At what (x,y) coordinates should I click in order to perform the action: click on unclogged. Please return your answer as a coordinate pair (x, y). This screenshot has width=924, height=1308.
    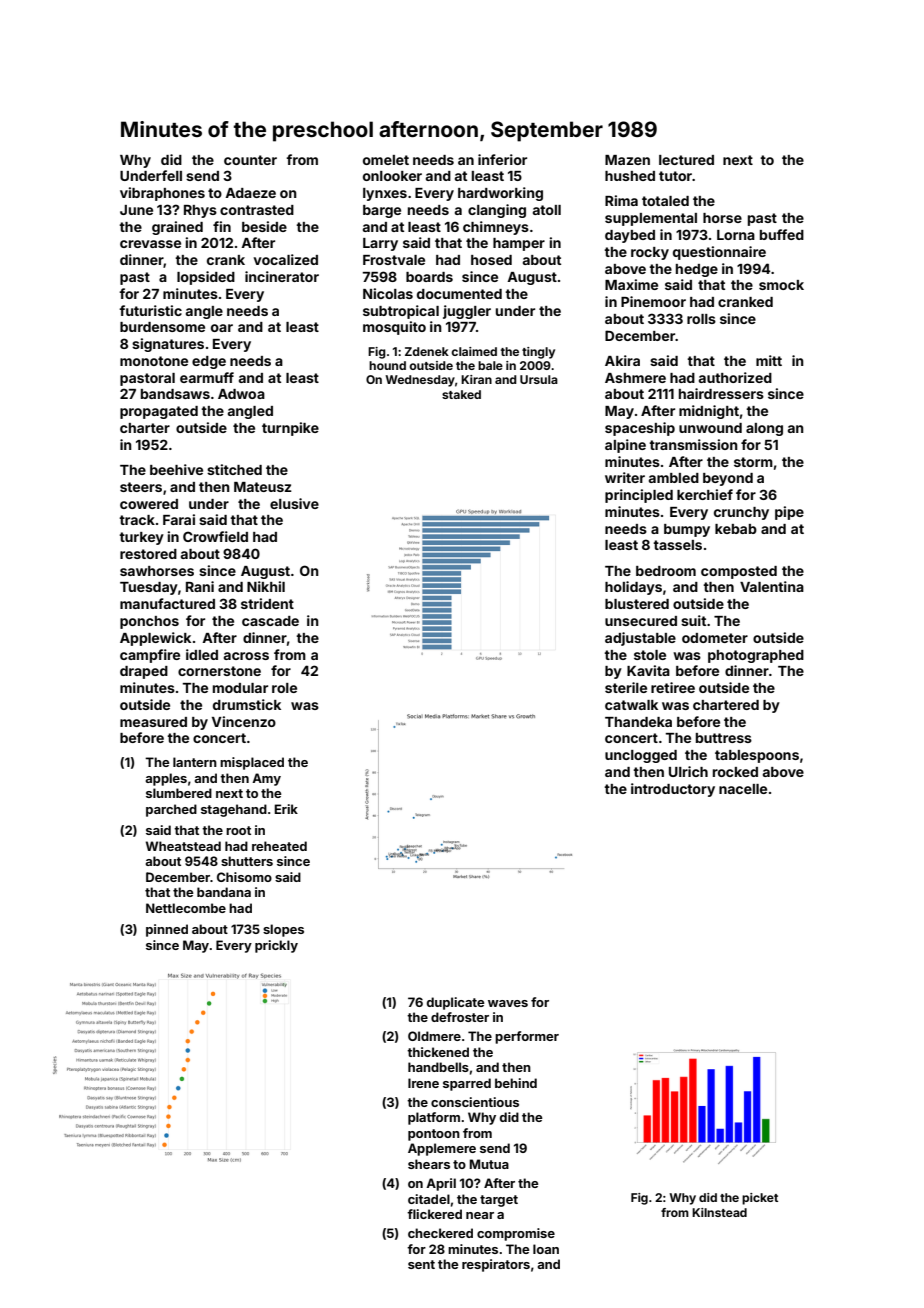
    Looking at the image, I should click on (641, 756).
